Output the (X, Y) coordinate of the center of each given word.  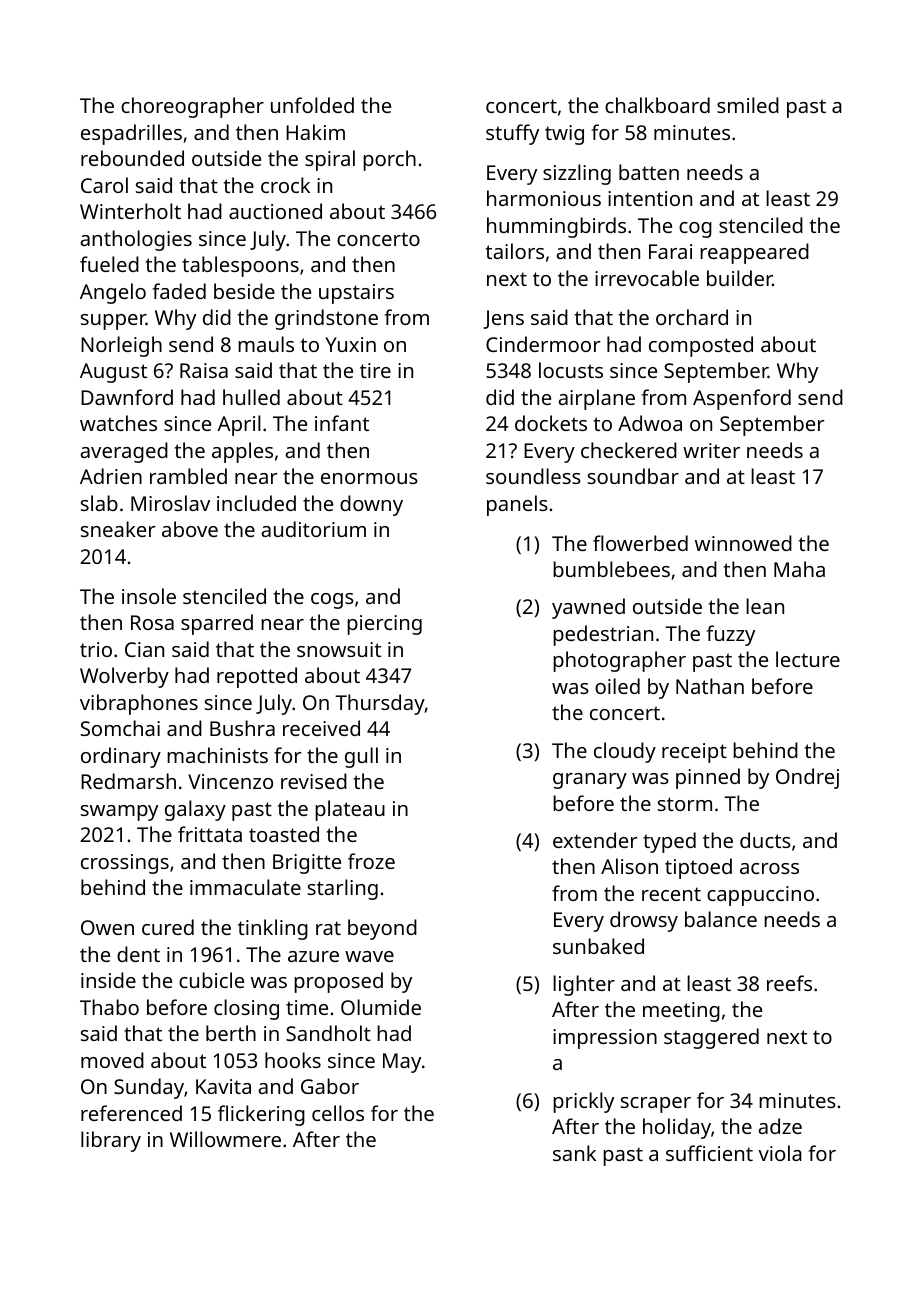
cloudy (625, 752)
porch (389, 160)
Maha (799, 569)
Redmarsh (128, 781)
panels (517, 505)
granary (590, 781)
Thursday (380, 704)
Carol (104, 185)
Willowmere (225, 1139)
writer (711, 450)
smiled (748, 105)
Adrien (111, 476)
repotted (257, 677)
